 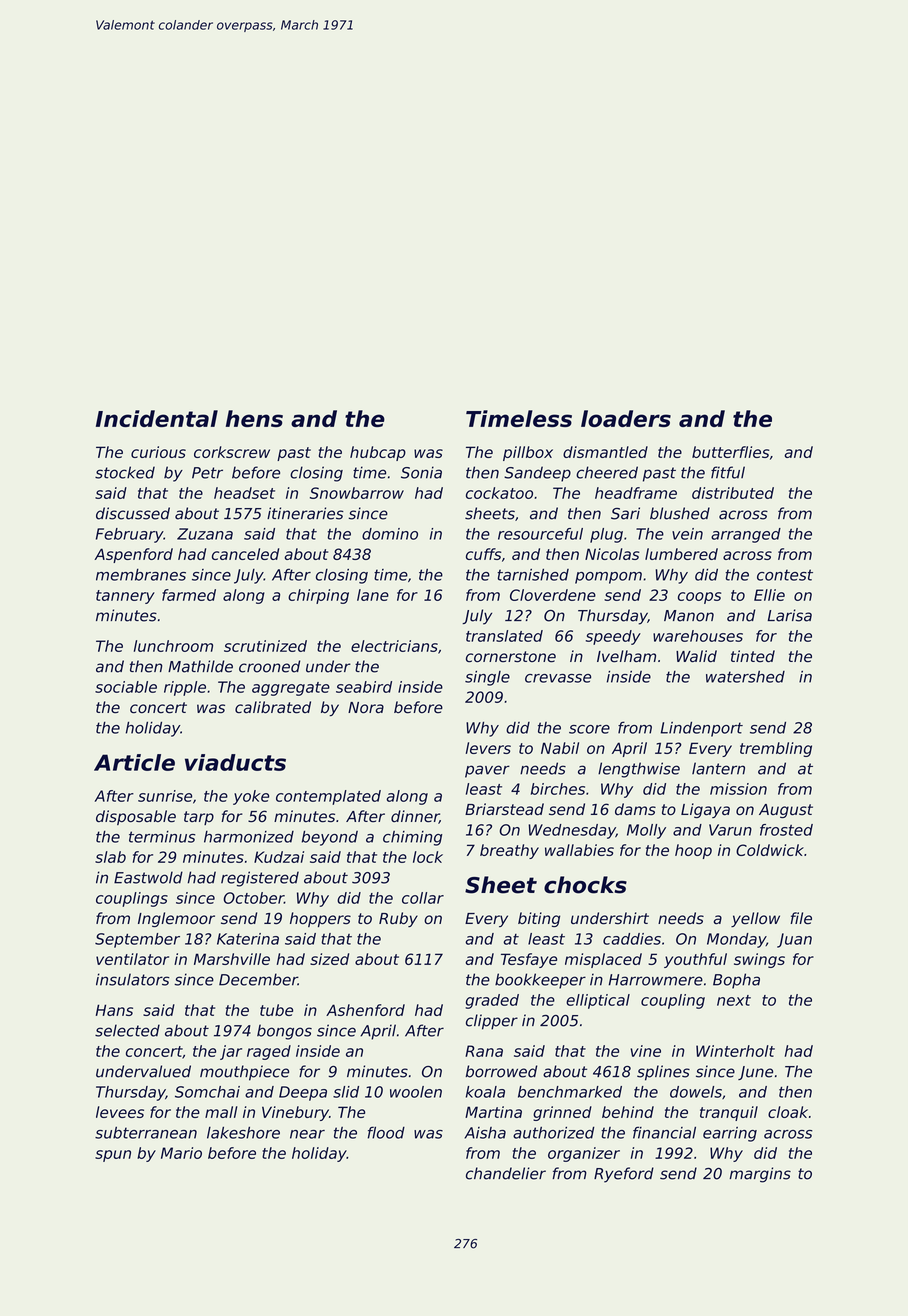 What do you see at coordinates (626, 418) in the screenshot?
I see `loaders` at bounding box center [626, 418].
